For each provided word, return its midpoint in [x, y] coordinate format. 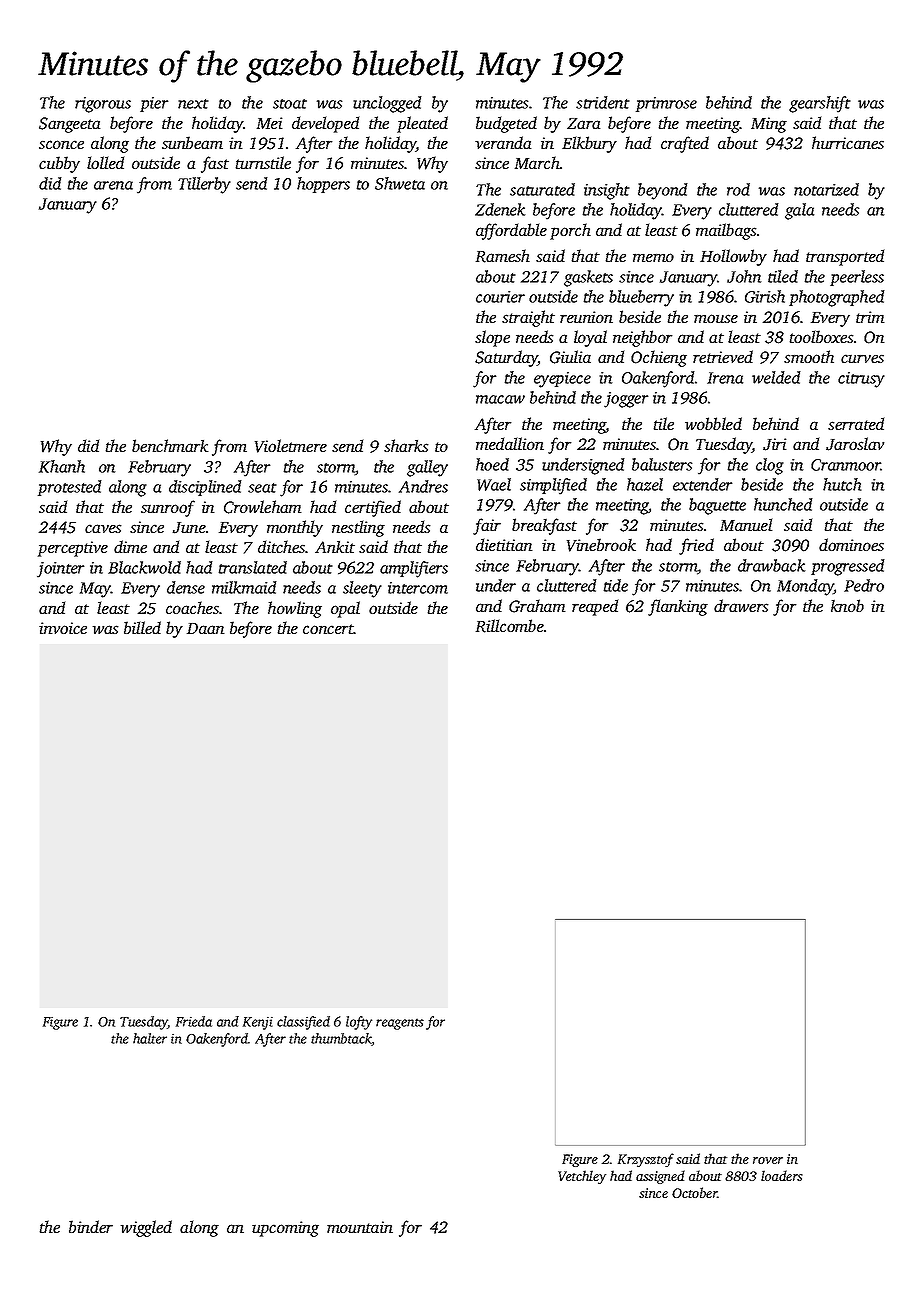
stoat [290, 104]
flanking [678, 607]
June [189, 528]
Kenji [258, 1023]
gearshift [820, 104]
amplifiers [414, 569]
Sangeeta [69, 125]
